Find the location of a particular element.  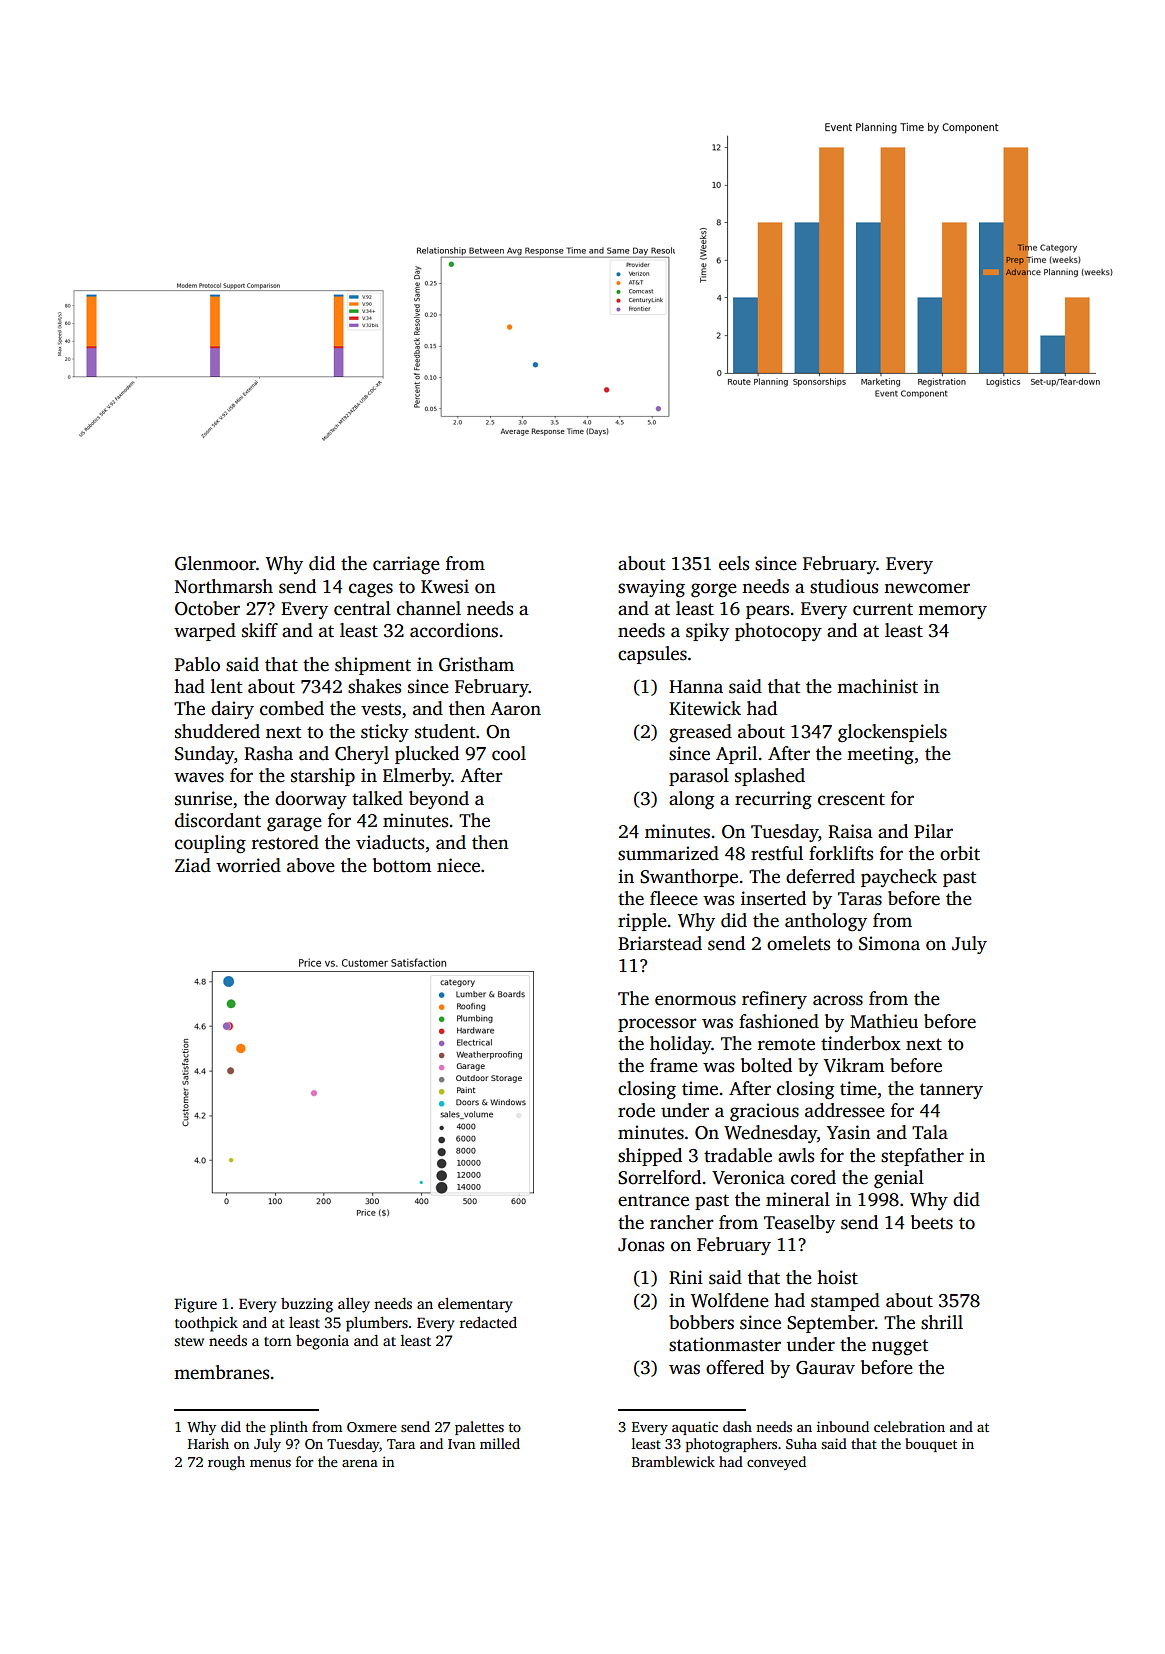

studious is located at coordinates (844, 586).
